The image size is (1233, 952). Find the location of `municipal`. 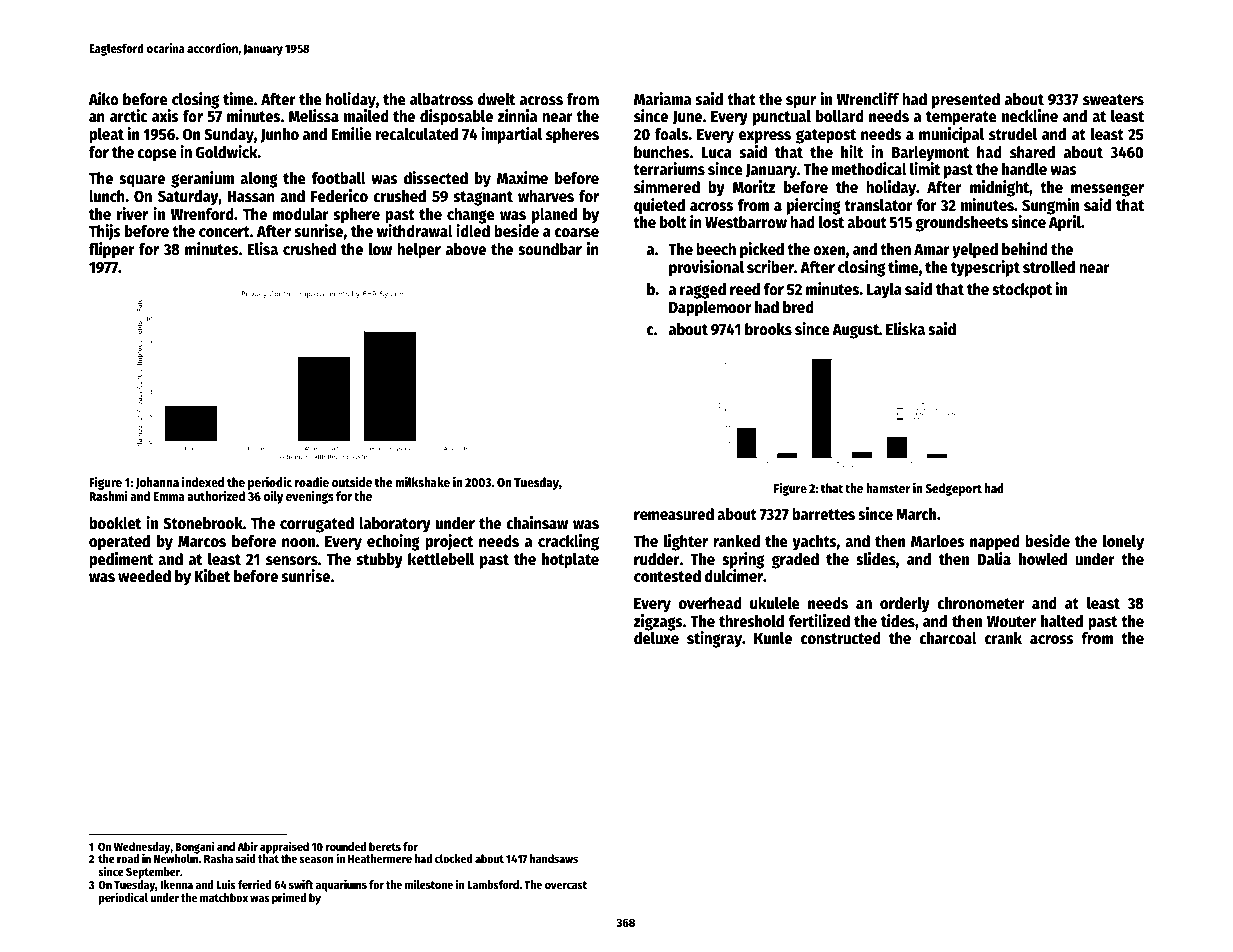

municipal is located at coordinates (951, 135).
